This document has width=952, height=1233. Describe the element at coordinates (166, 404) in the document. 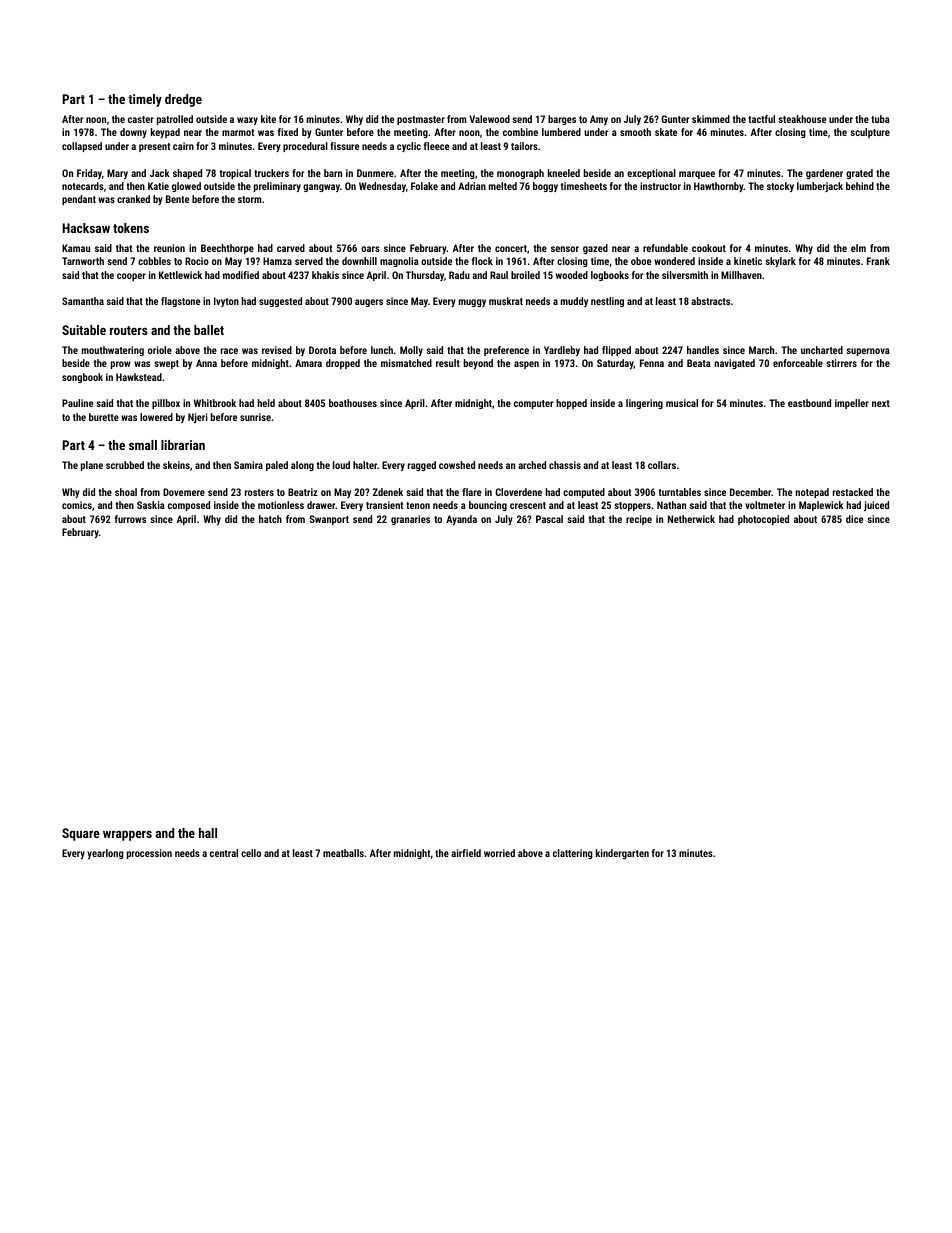

I see `pillbox` at that location.
